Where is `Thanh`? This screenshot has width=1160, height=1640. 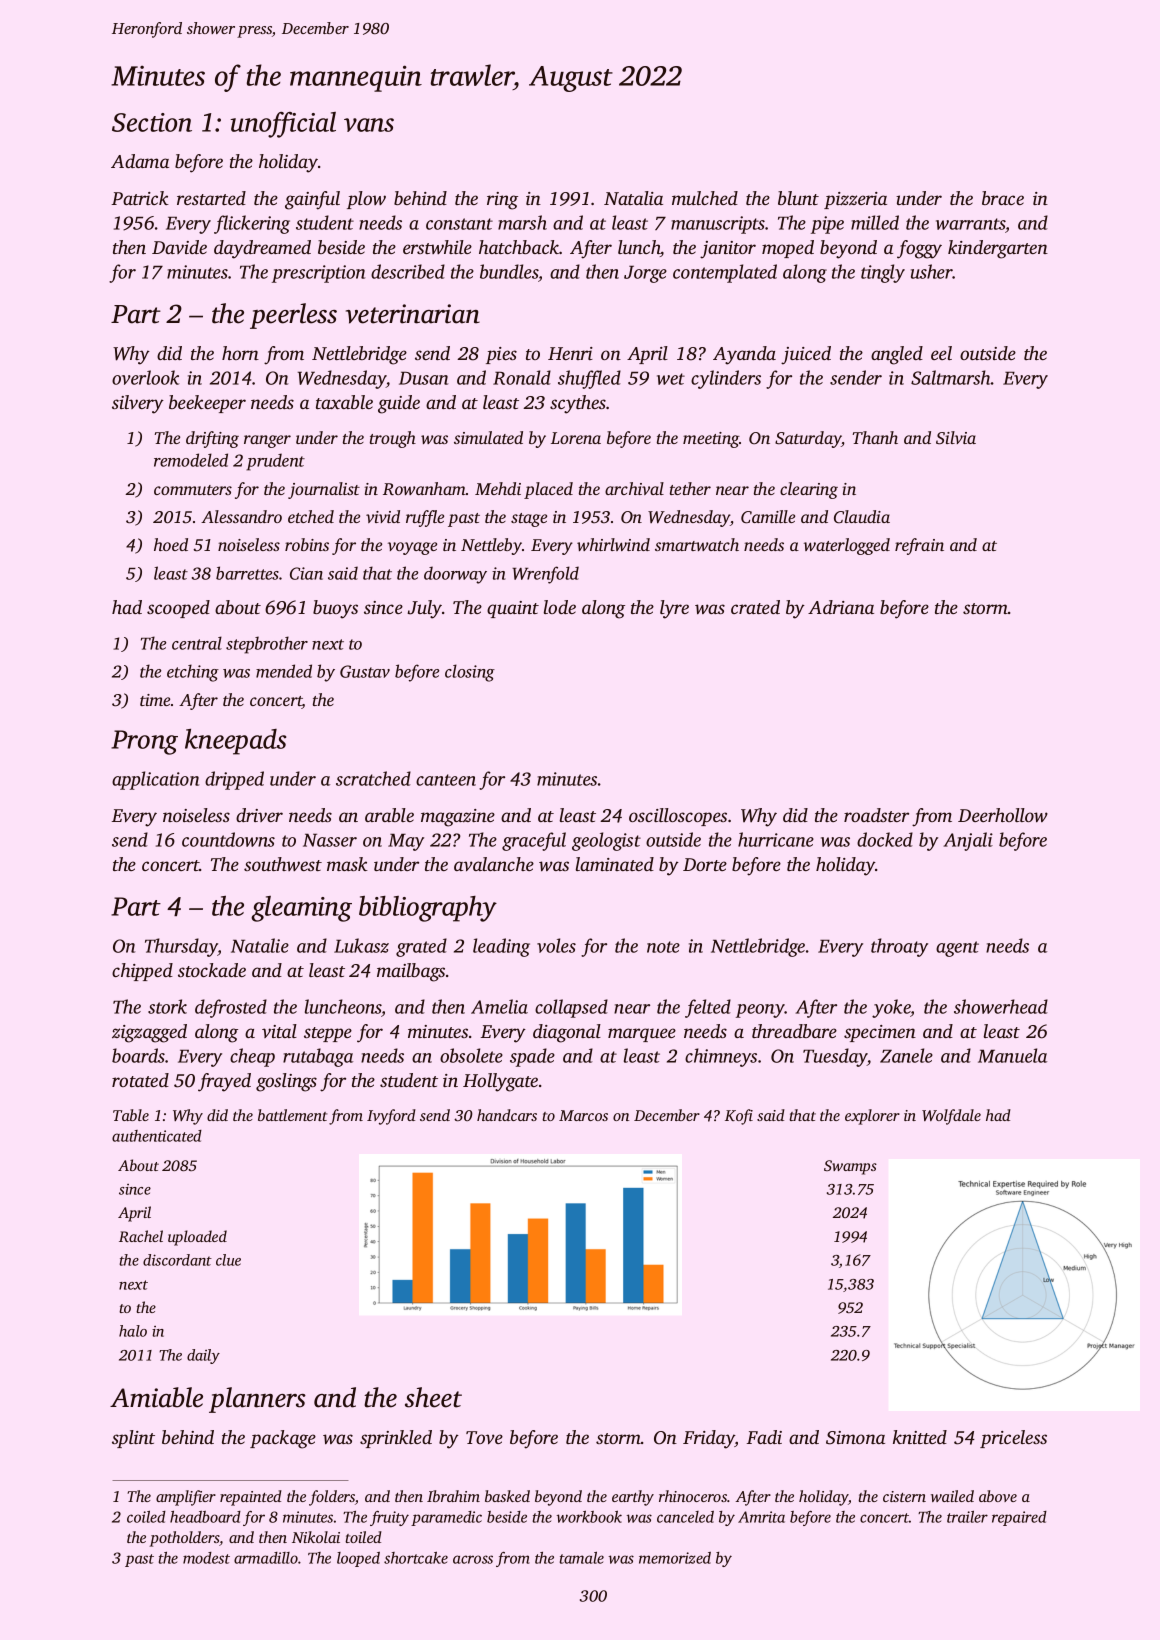 Thanh is located at coordinates (875, 437).
